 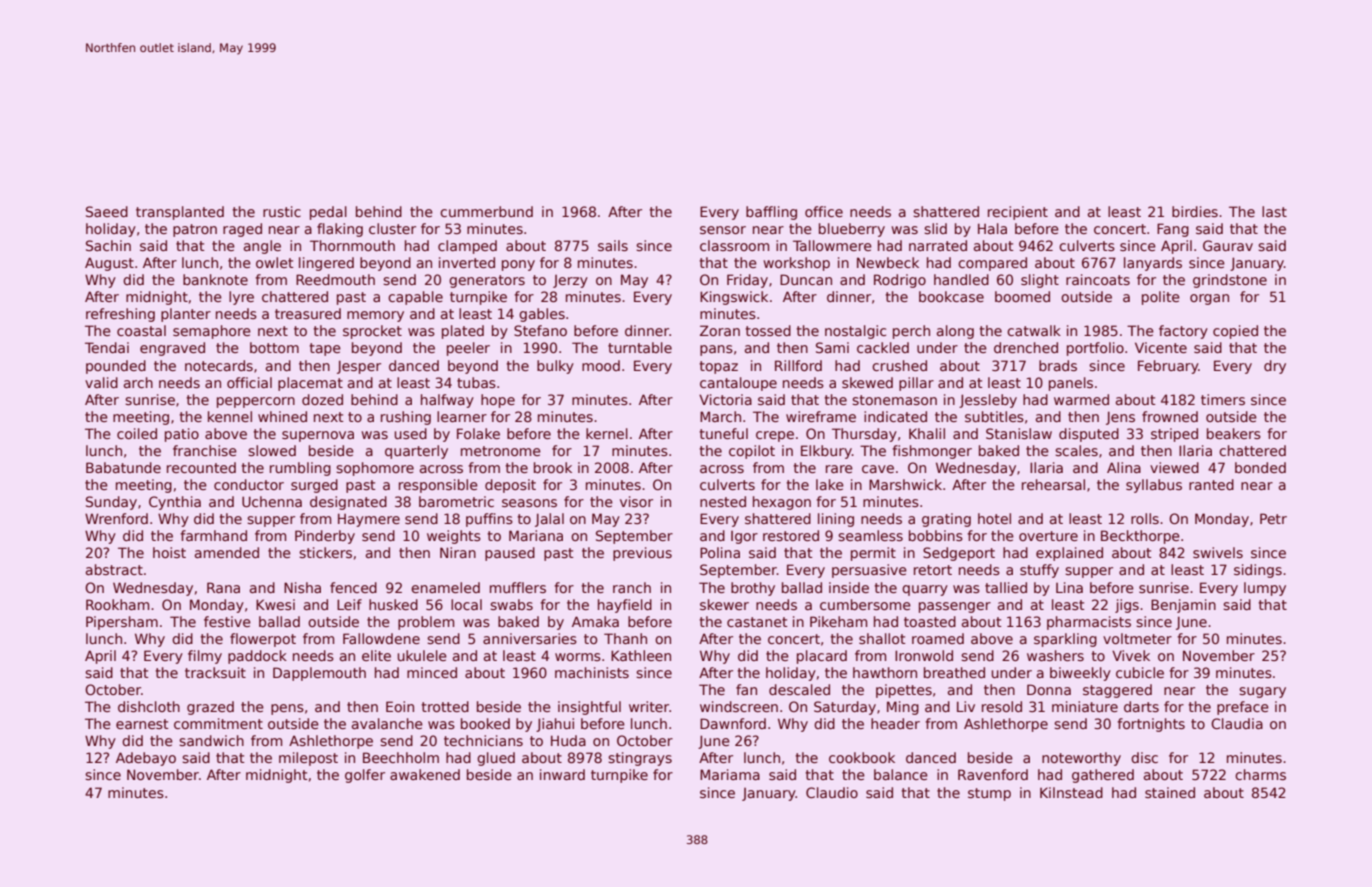 What do you see at coordinates (607, 433) in the document?
I see `kernel` at bounding box center [607, 433].
